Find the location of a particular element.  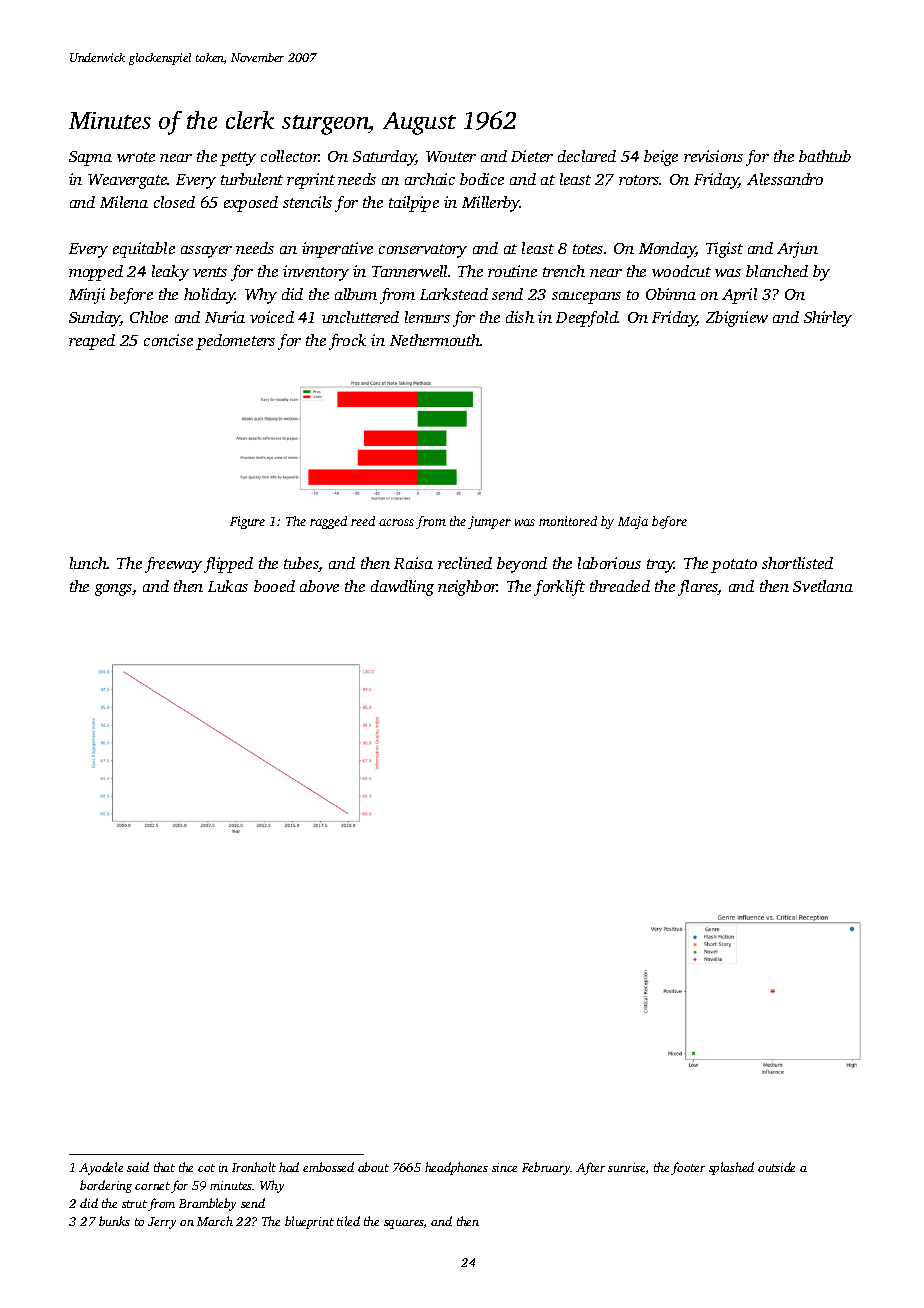

lunch is located at coordinates (88, 563).
